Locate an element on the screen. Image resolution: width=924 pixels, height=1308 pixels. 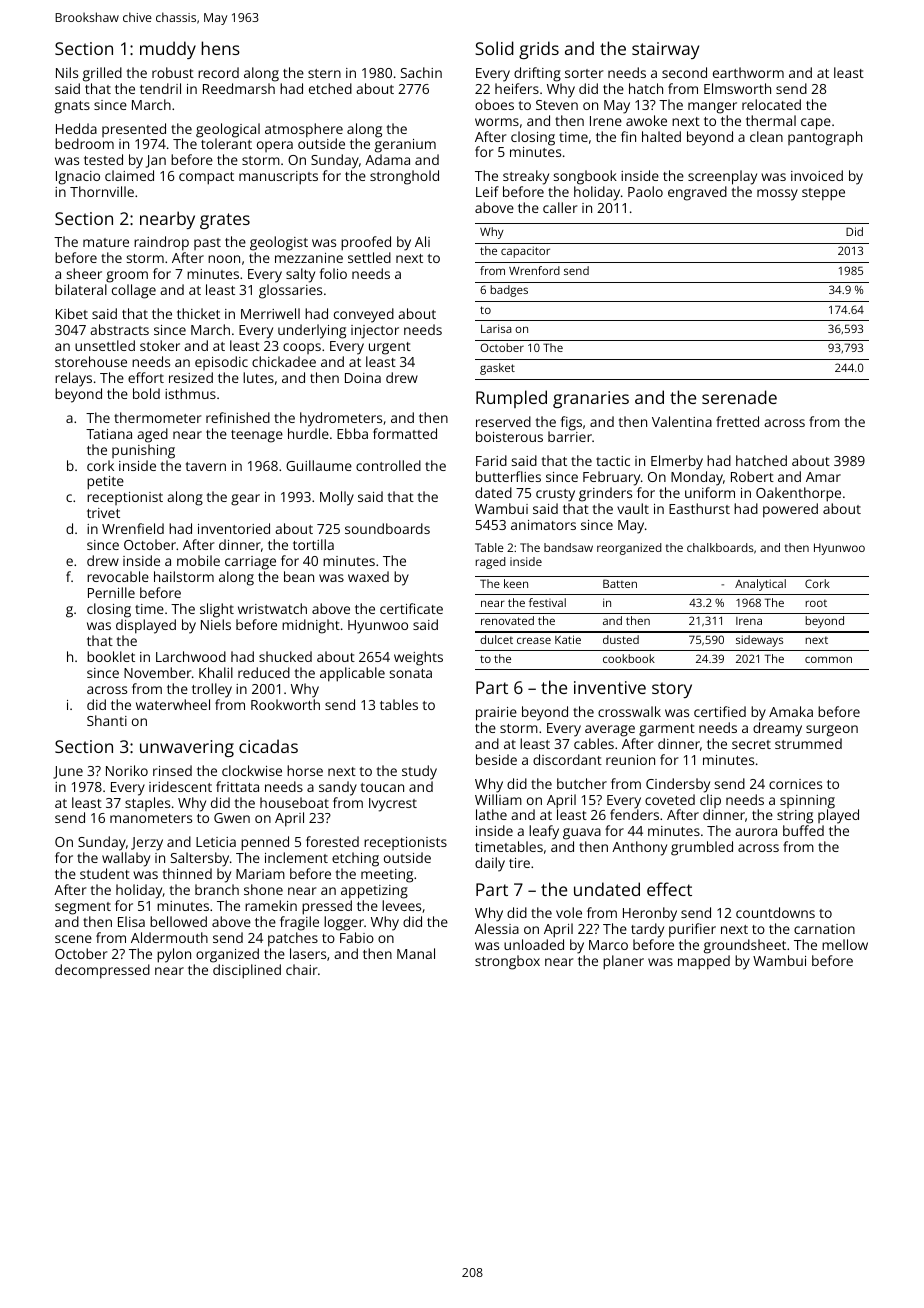
hens is located at coordinates (220, 48).
